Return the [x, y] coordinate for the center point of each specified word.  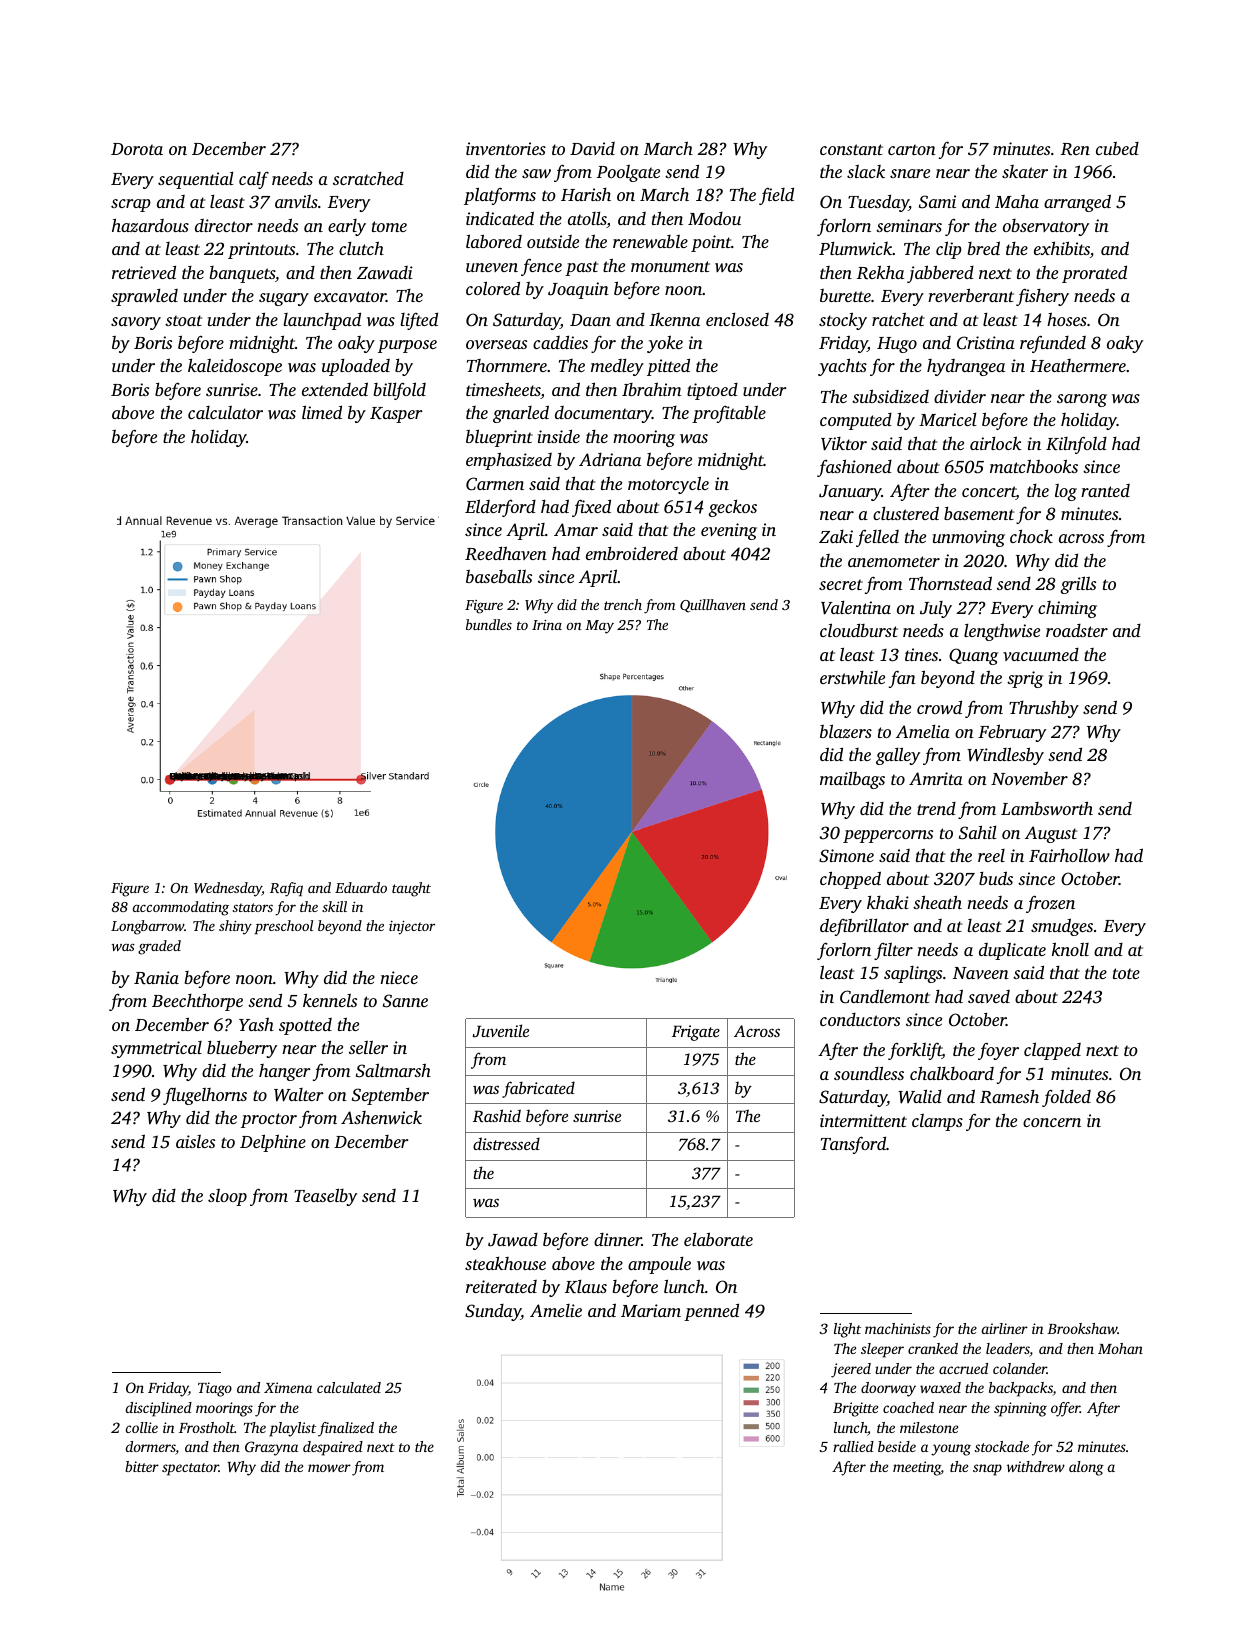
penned [711, 1312]
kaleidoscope [235, 367]
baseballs [499, 576]
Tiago [215, 1389]
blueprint [499, 438]
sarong [1082, 400]
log [1066, 492]
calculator [225, 412]
